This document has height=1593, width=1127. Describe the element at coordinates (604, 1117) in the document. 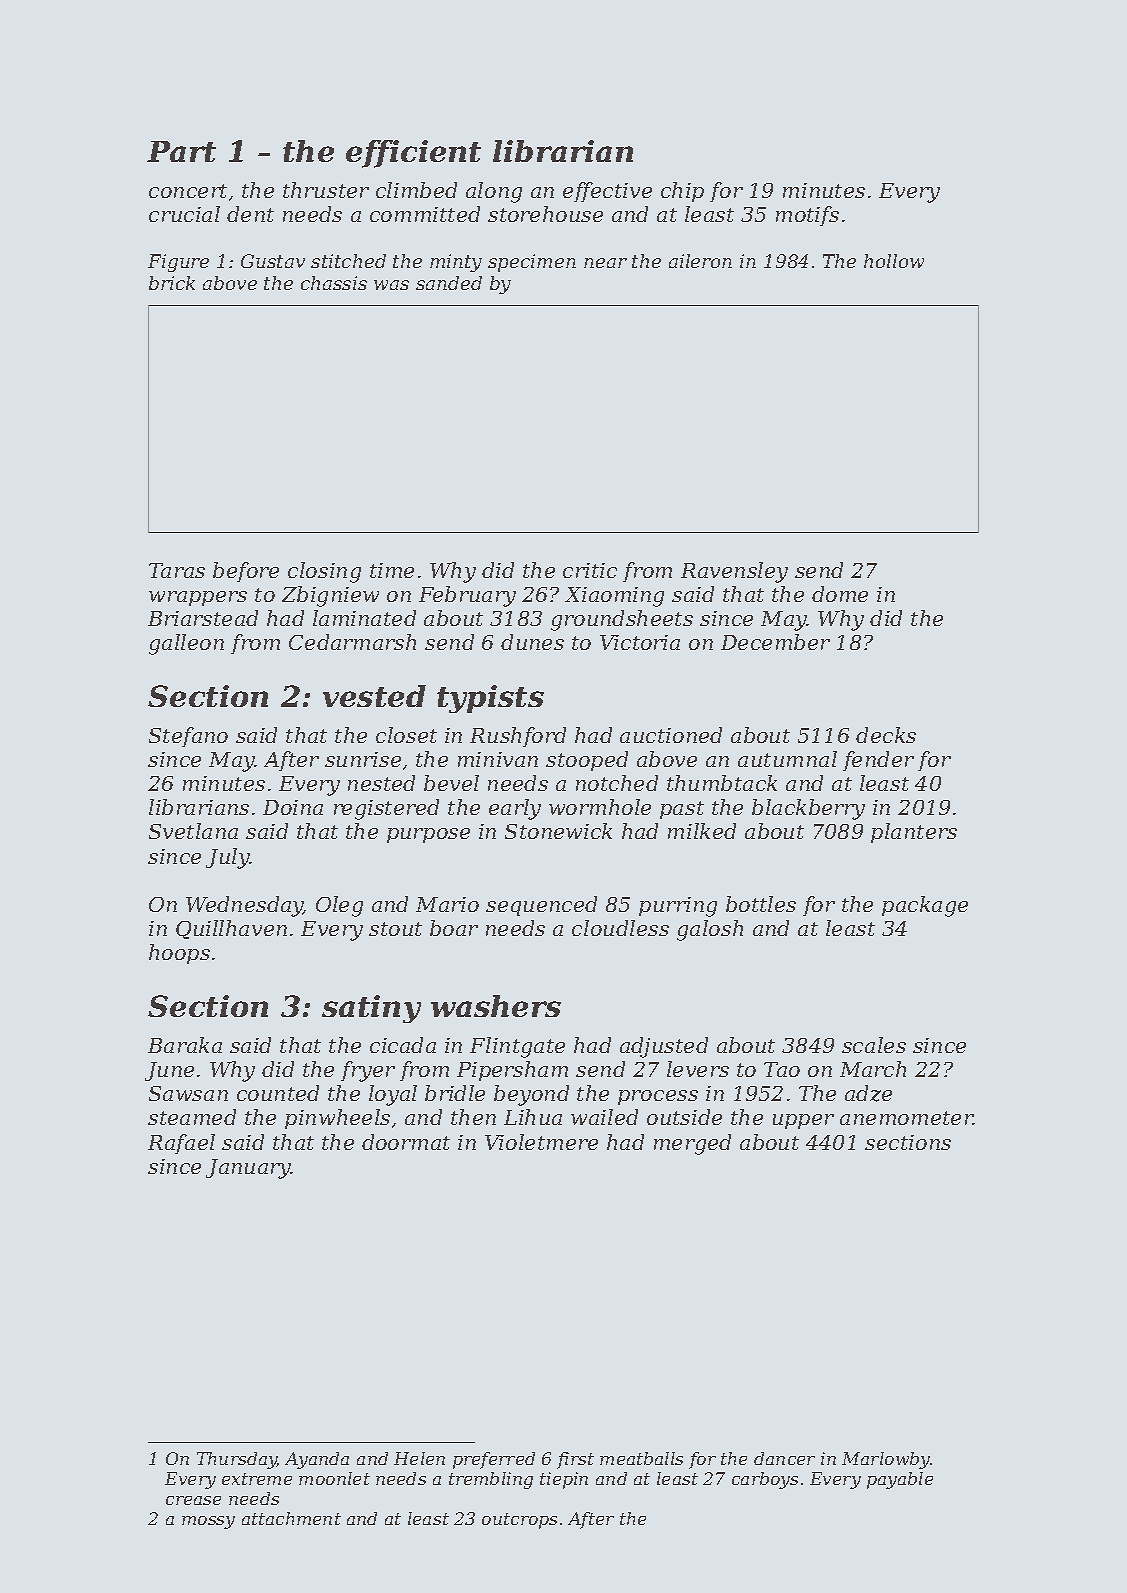

I see `wailed` at that location.
